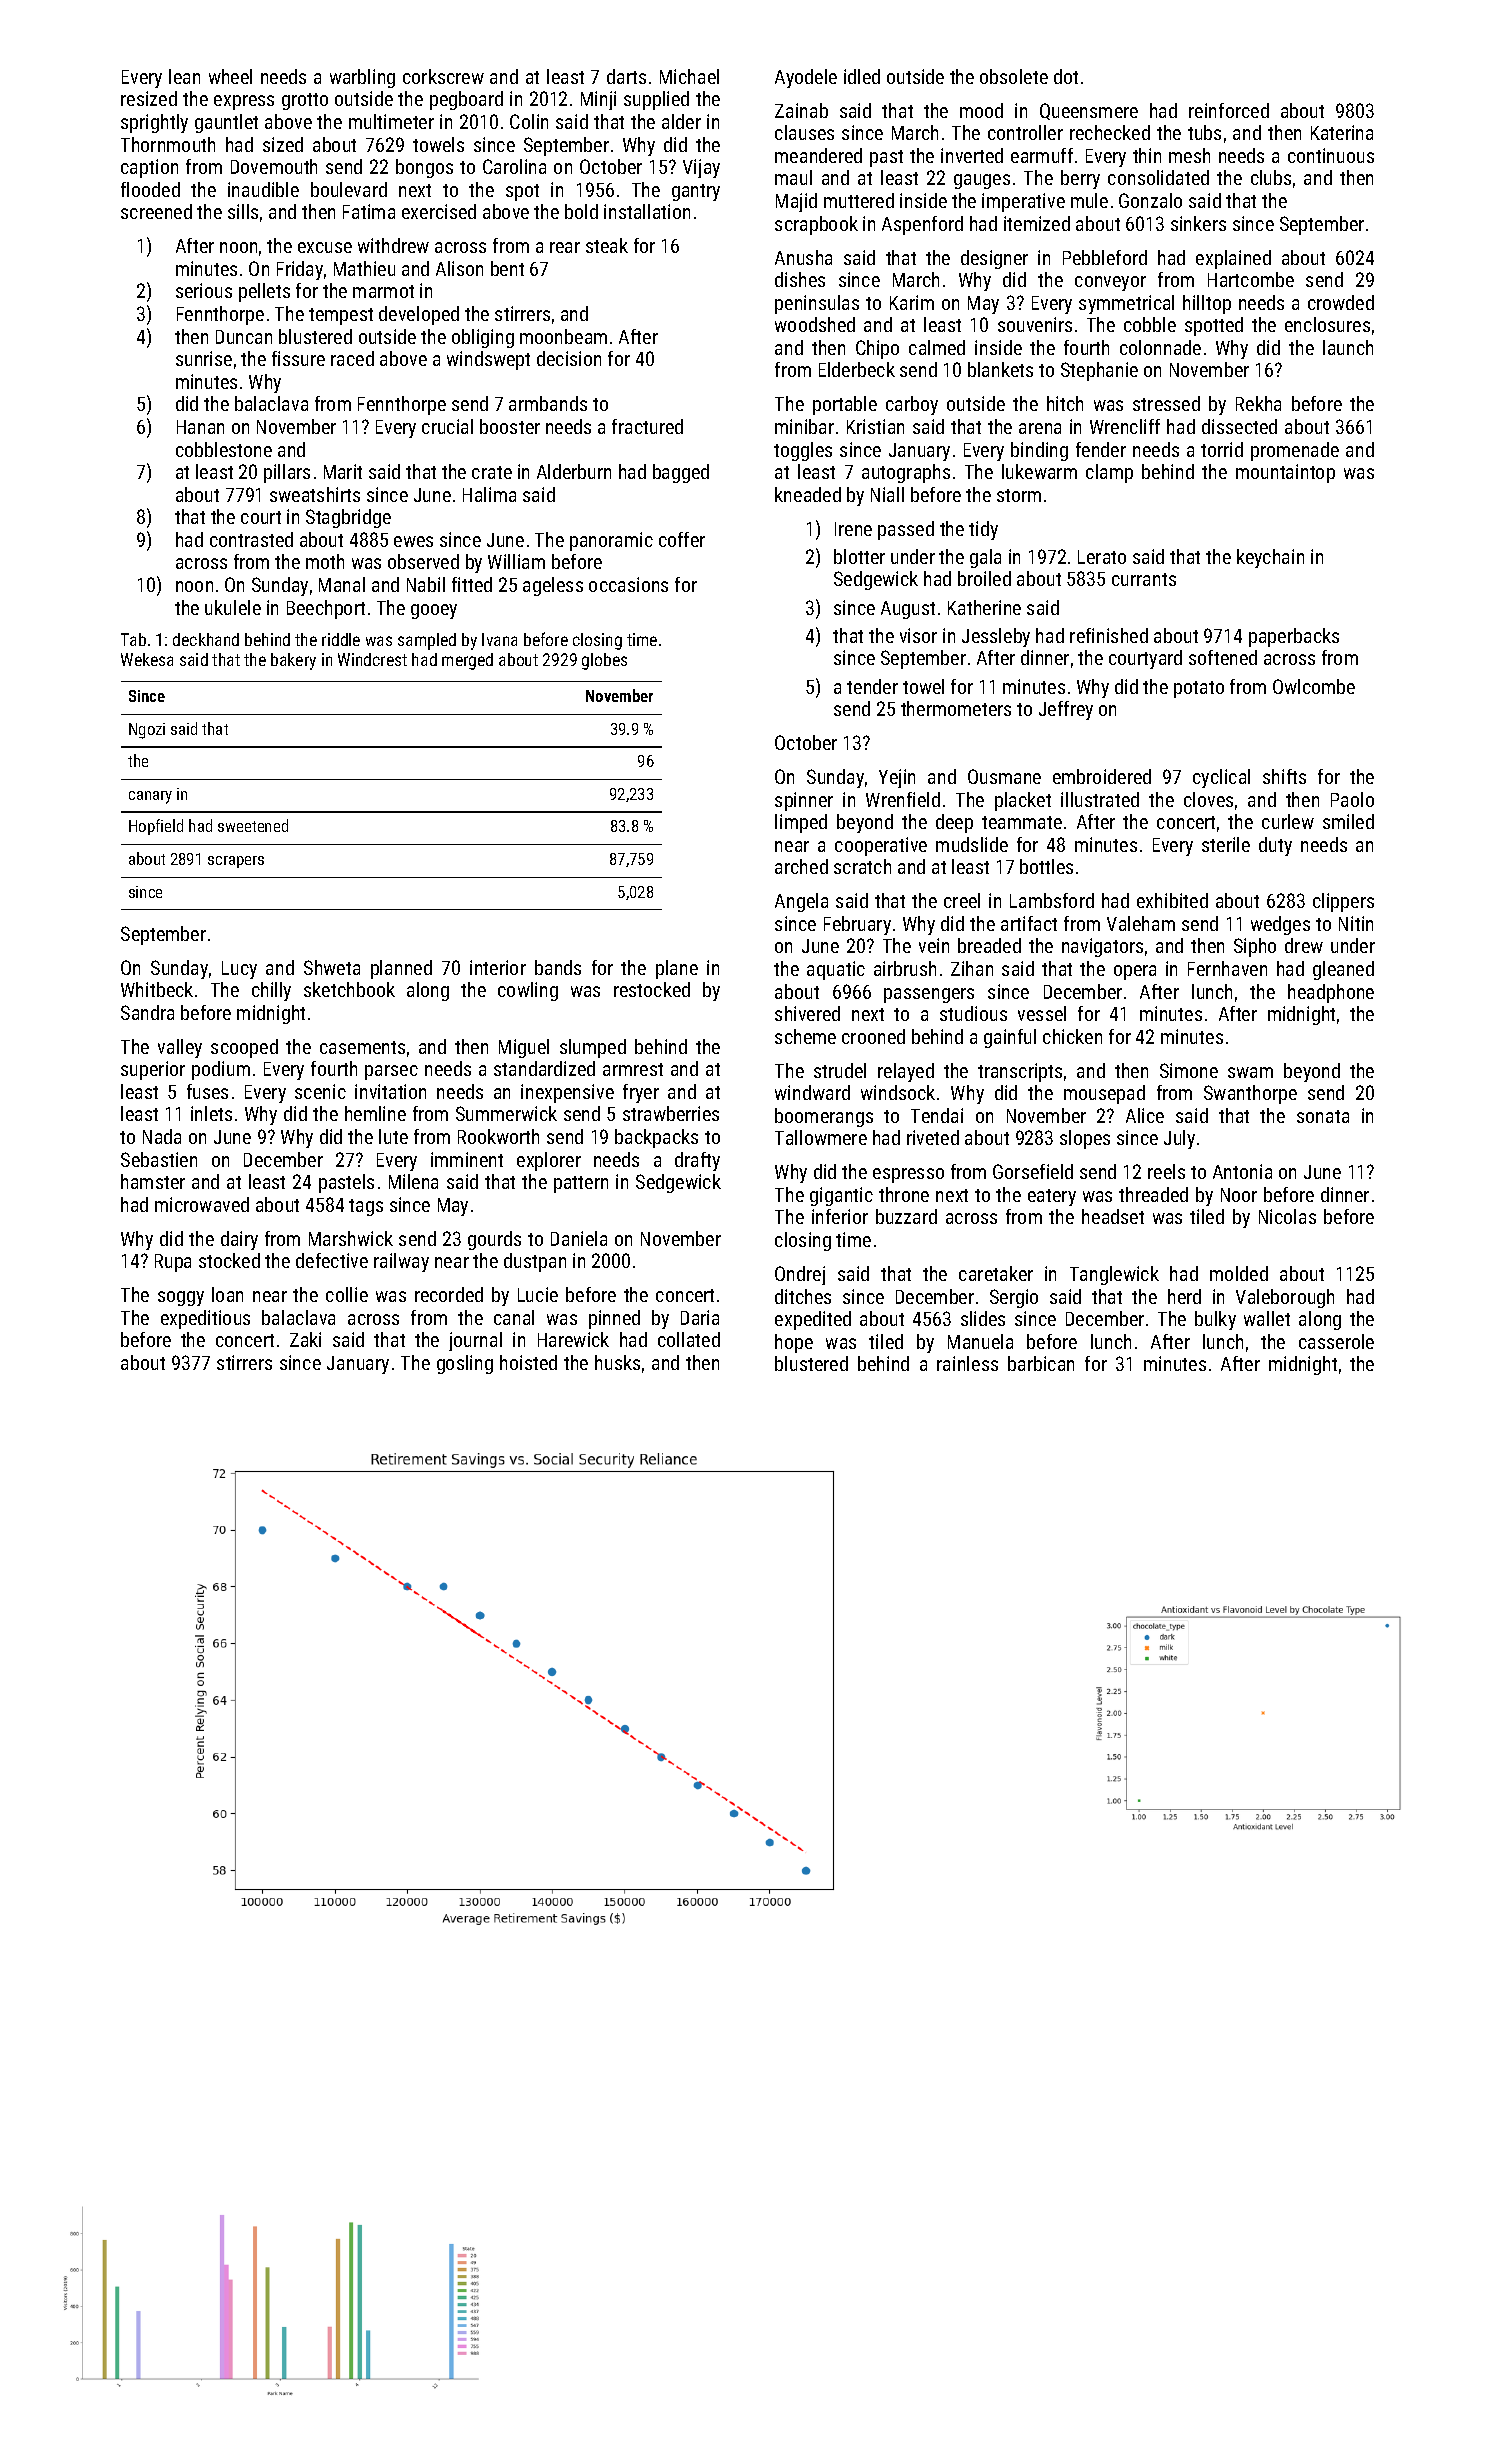 Image resolution: width=1496 pixels, height=2464 pixels. I want to click on tender, so click(872, 686).
